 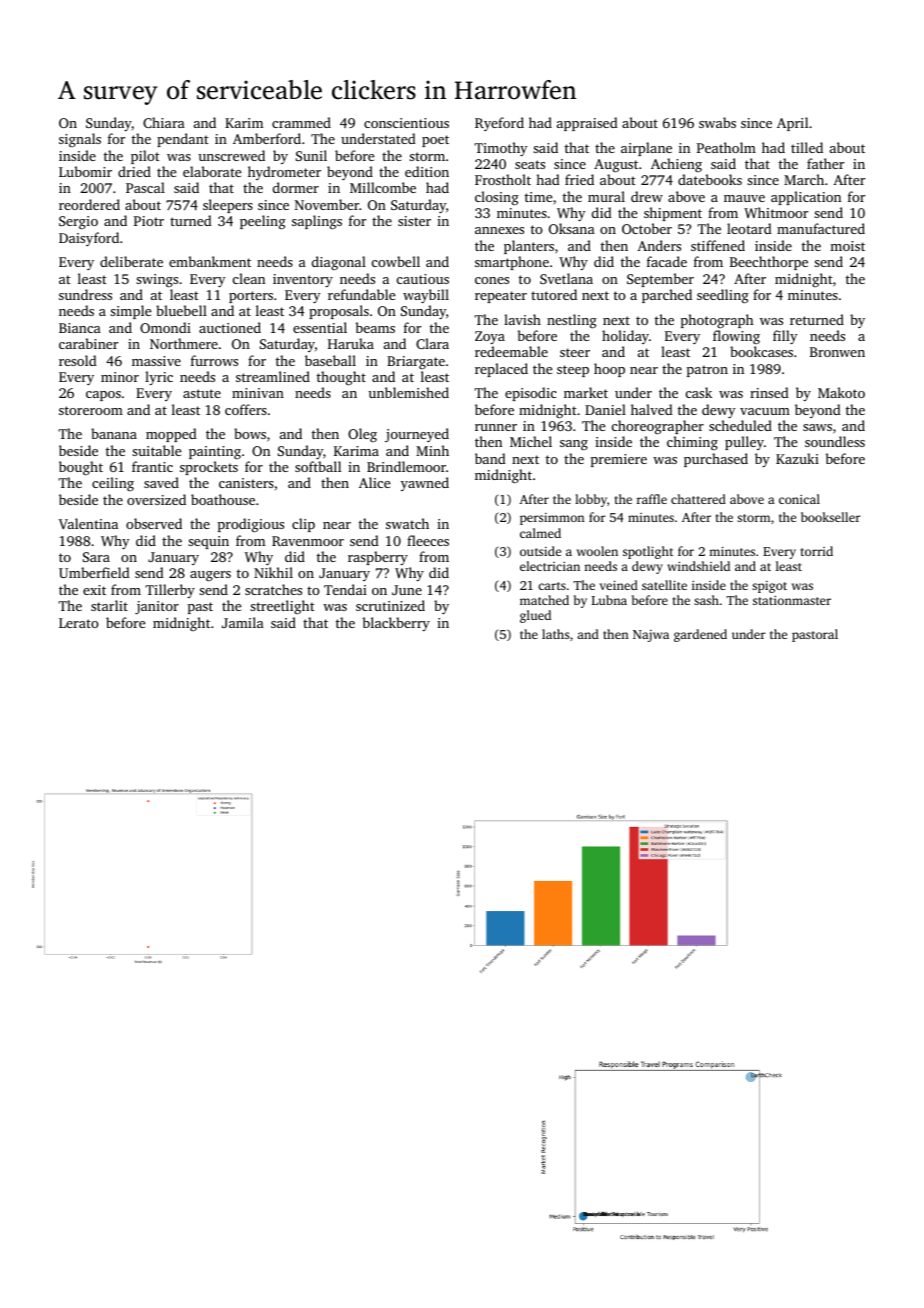 What do you see at coordinates (164, 122) in the page?
I see `Chiara` at bounding box center [164, 122].
